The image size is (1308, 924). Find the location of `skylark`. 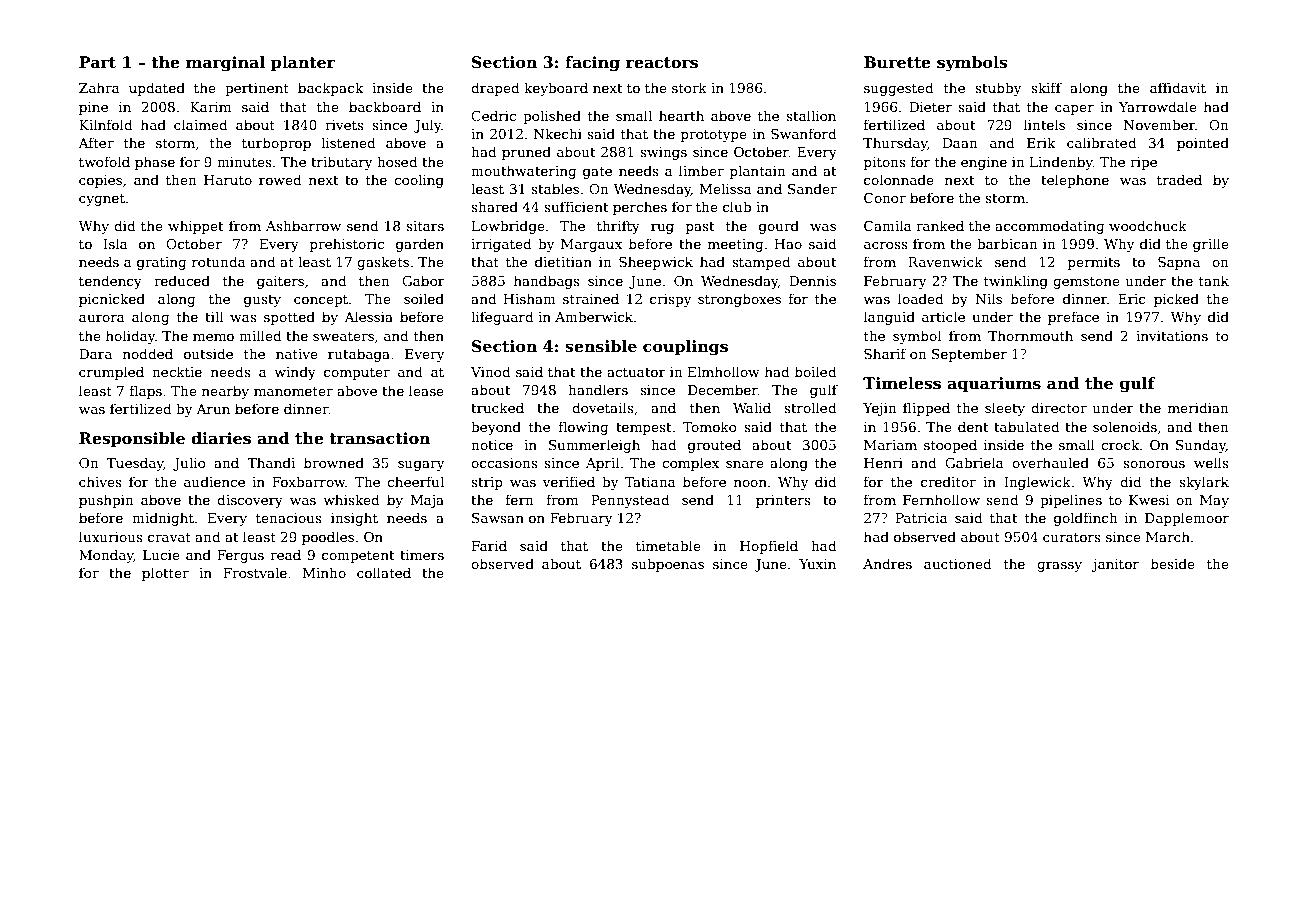

skylark is located at coordinates (1204, 483).
